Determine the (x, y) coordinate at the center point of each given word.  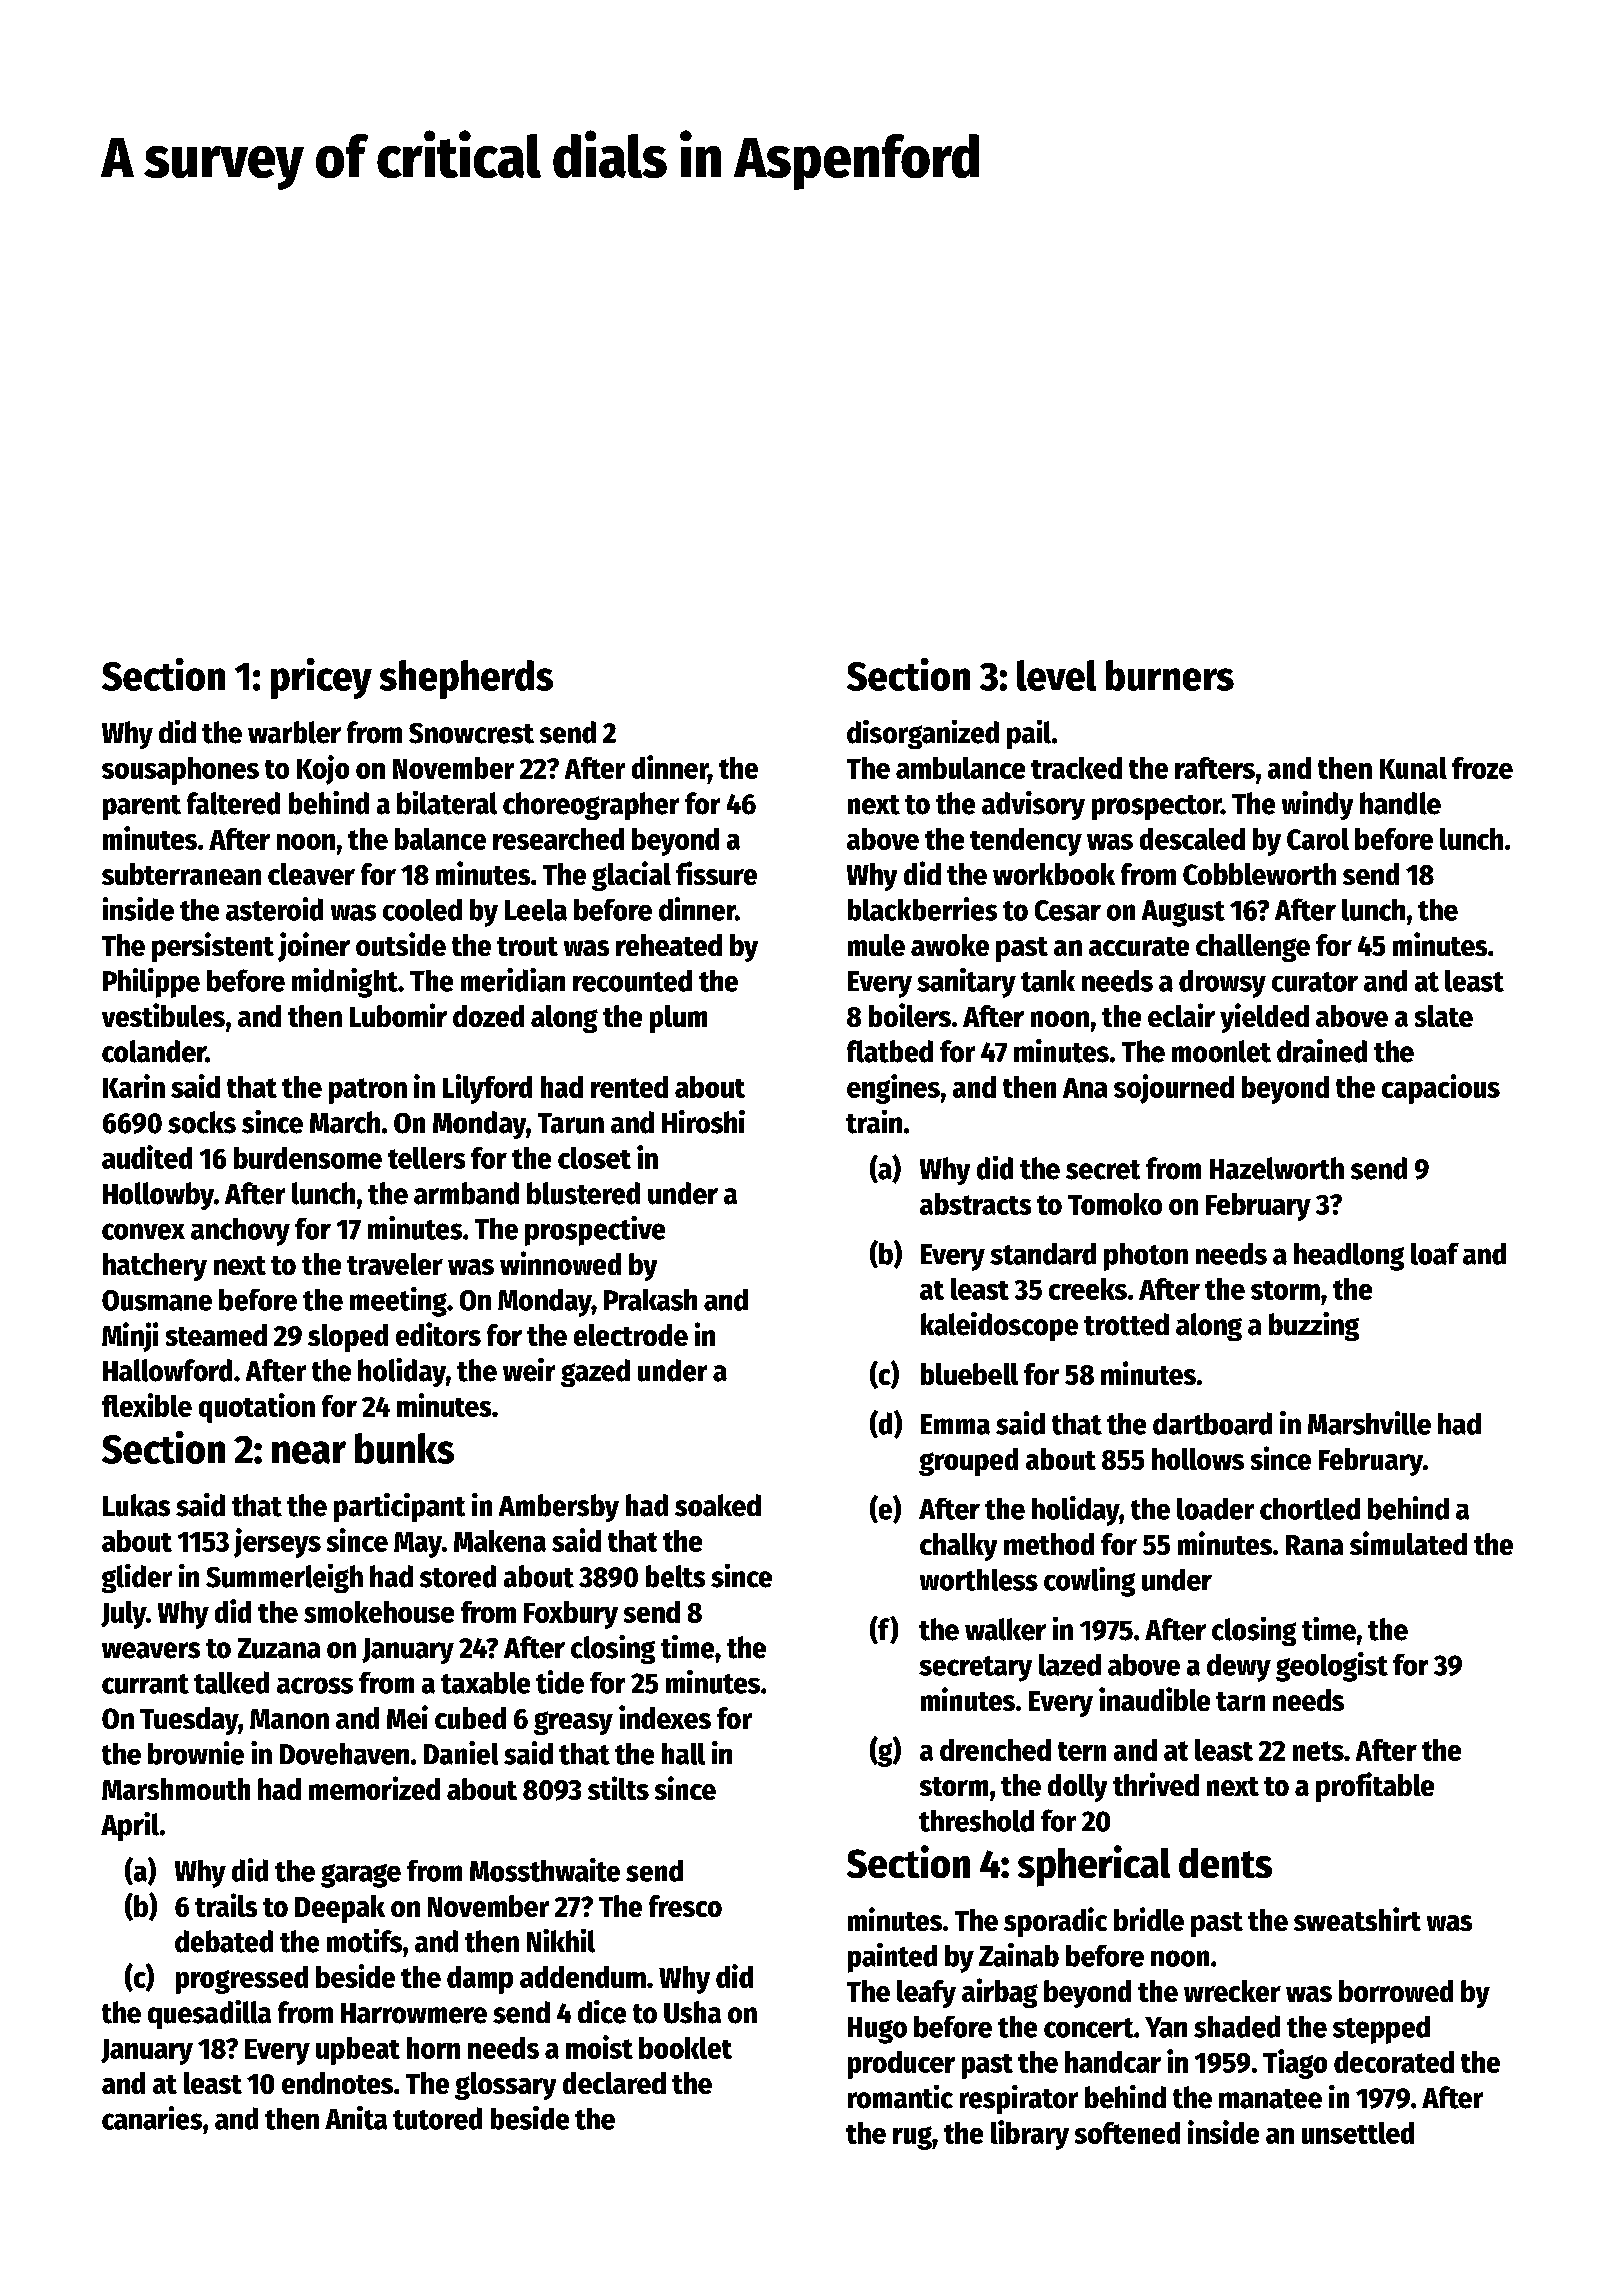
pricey (321, 678)
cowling (1089, 1582)
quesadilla (209, 2014)
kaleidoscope (999, 1326)
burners (1170, 675)
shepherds (466, 679)
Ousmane (157, 1300)
